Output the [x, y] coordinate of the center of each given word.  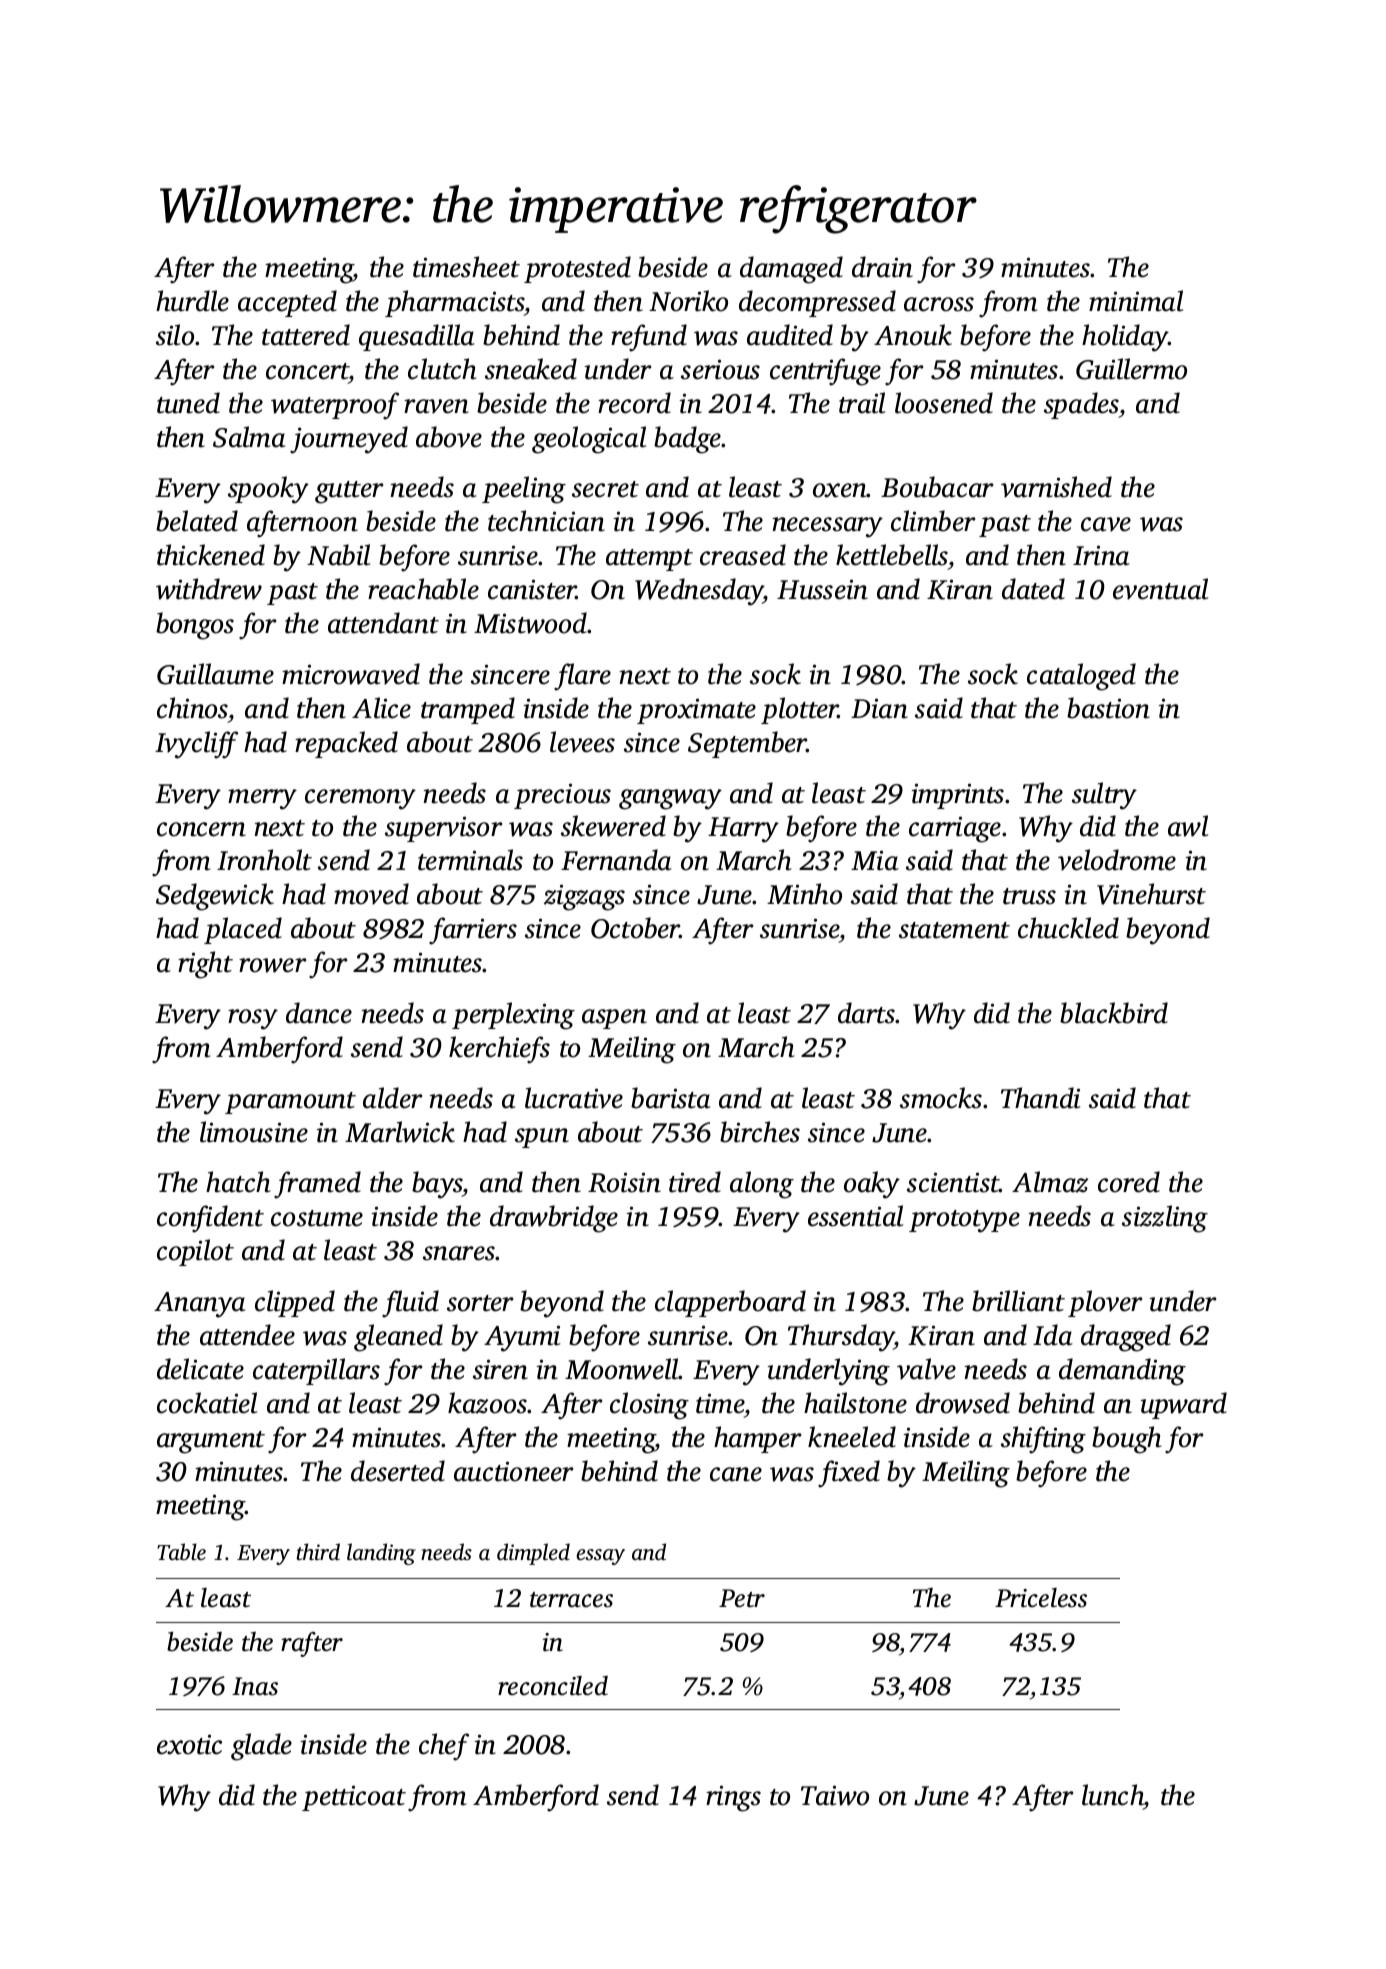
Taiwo [835, 1795]
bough [1127, 1440]
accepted [287, 303]
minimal [1136, 301]
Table [181, 1551]
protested [577, 269]
